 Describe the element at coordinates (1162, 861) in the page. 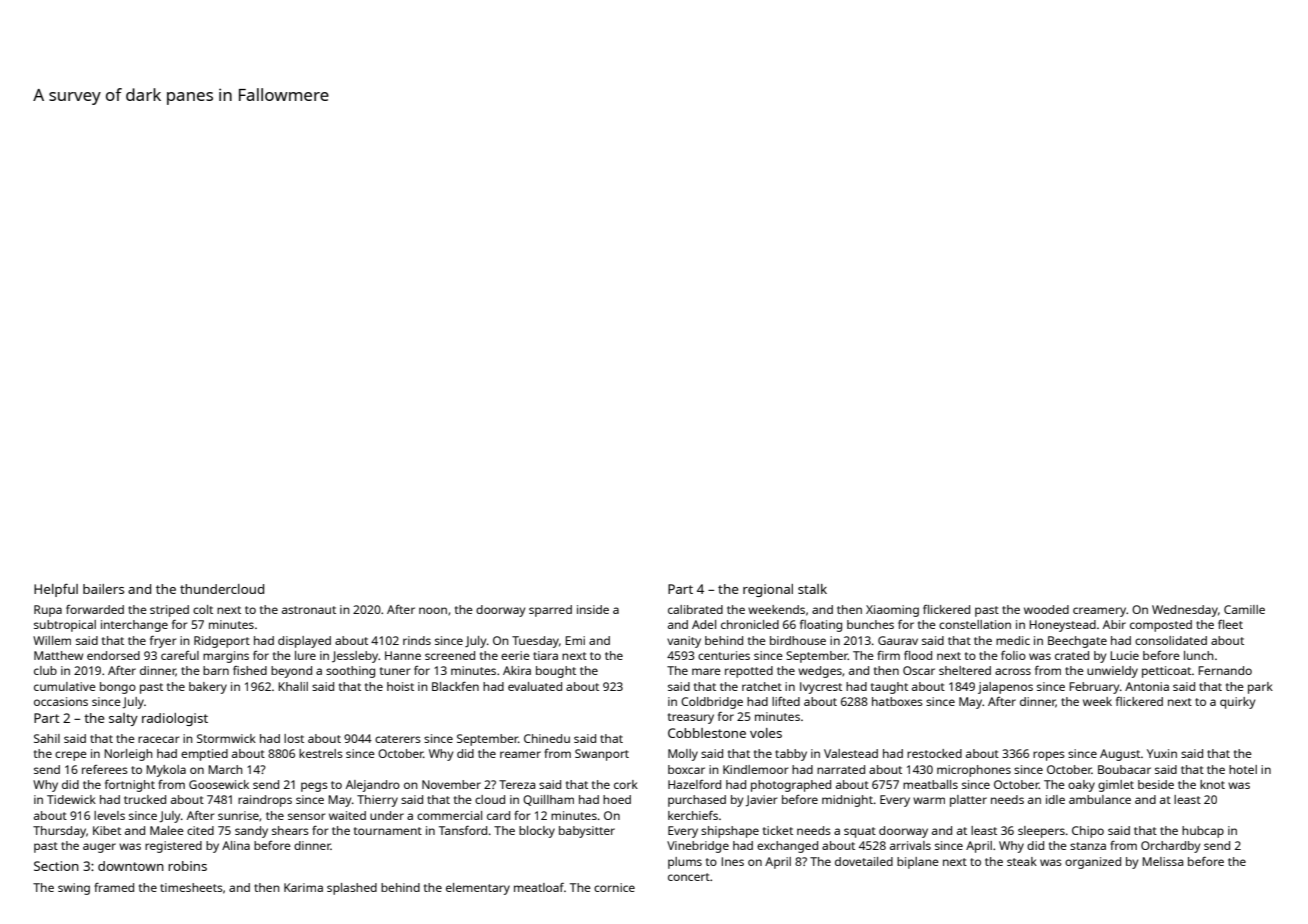

I see `Melissa` at that location.
